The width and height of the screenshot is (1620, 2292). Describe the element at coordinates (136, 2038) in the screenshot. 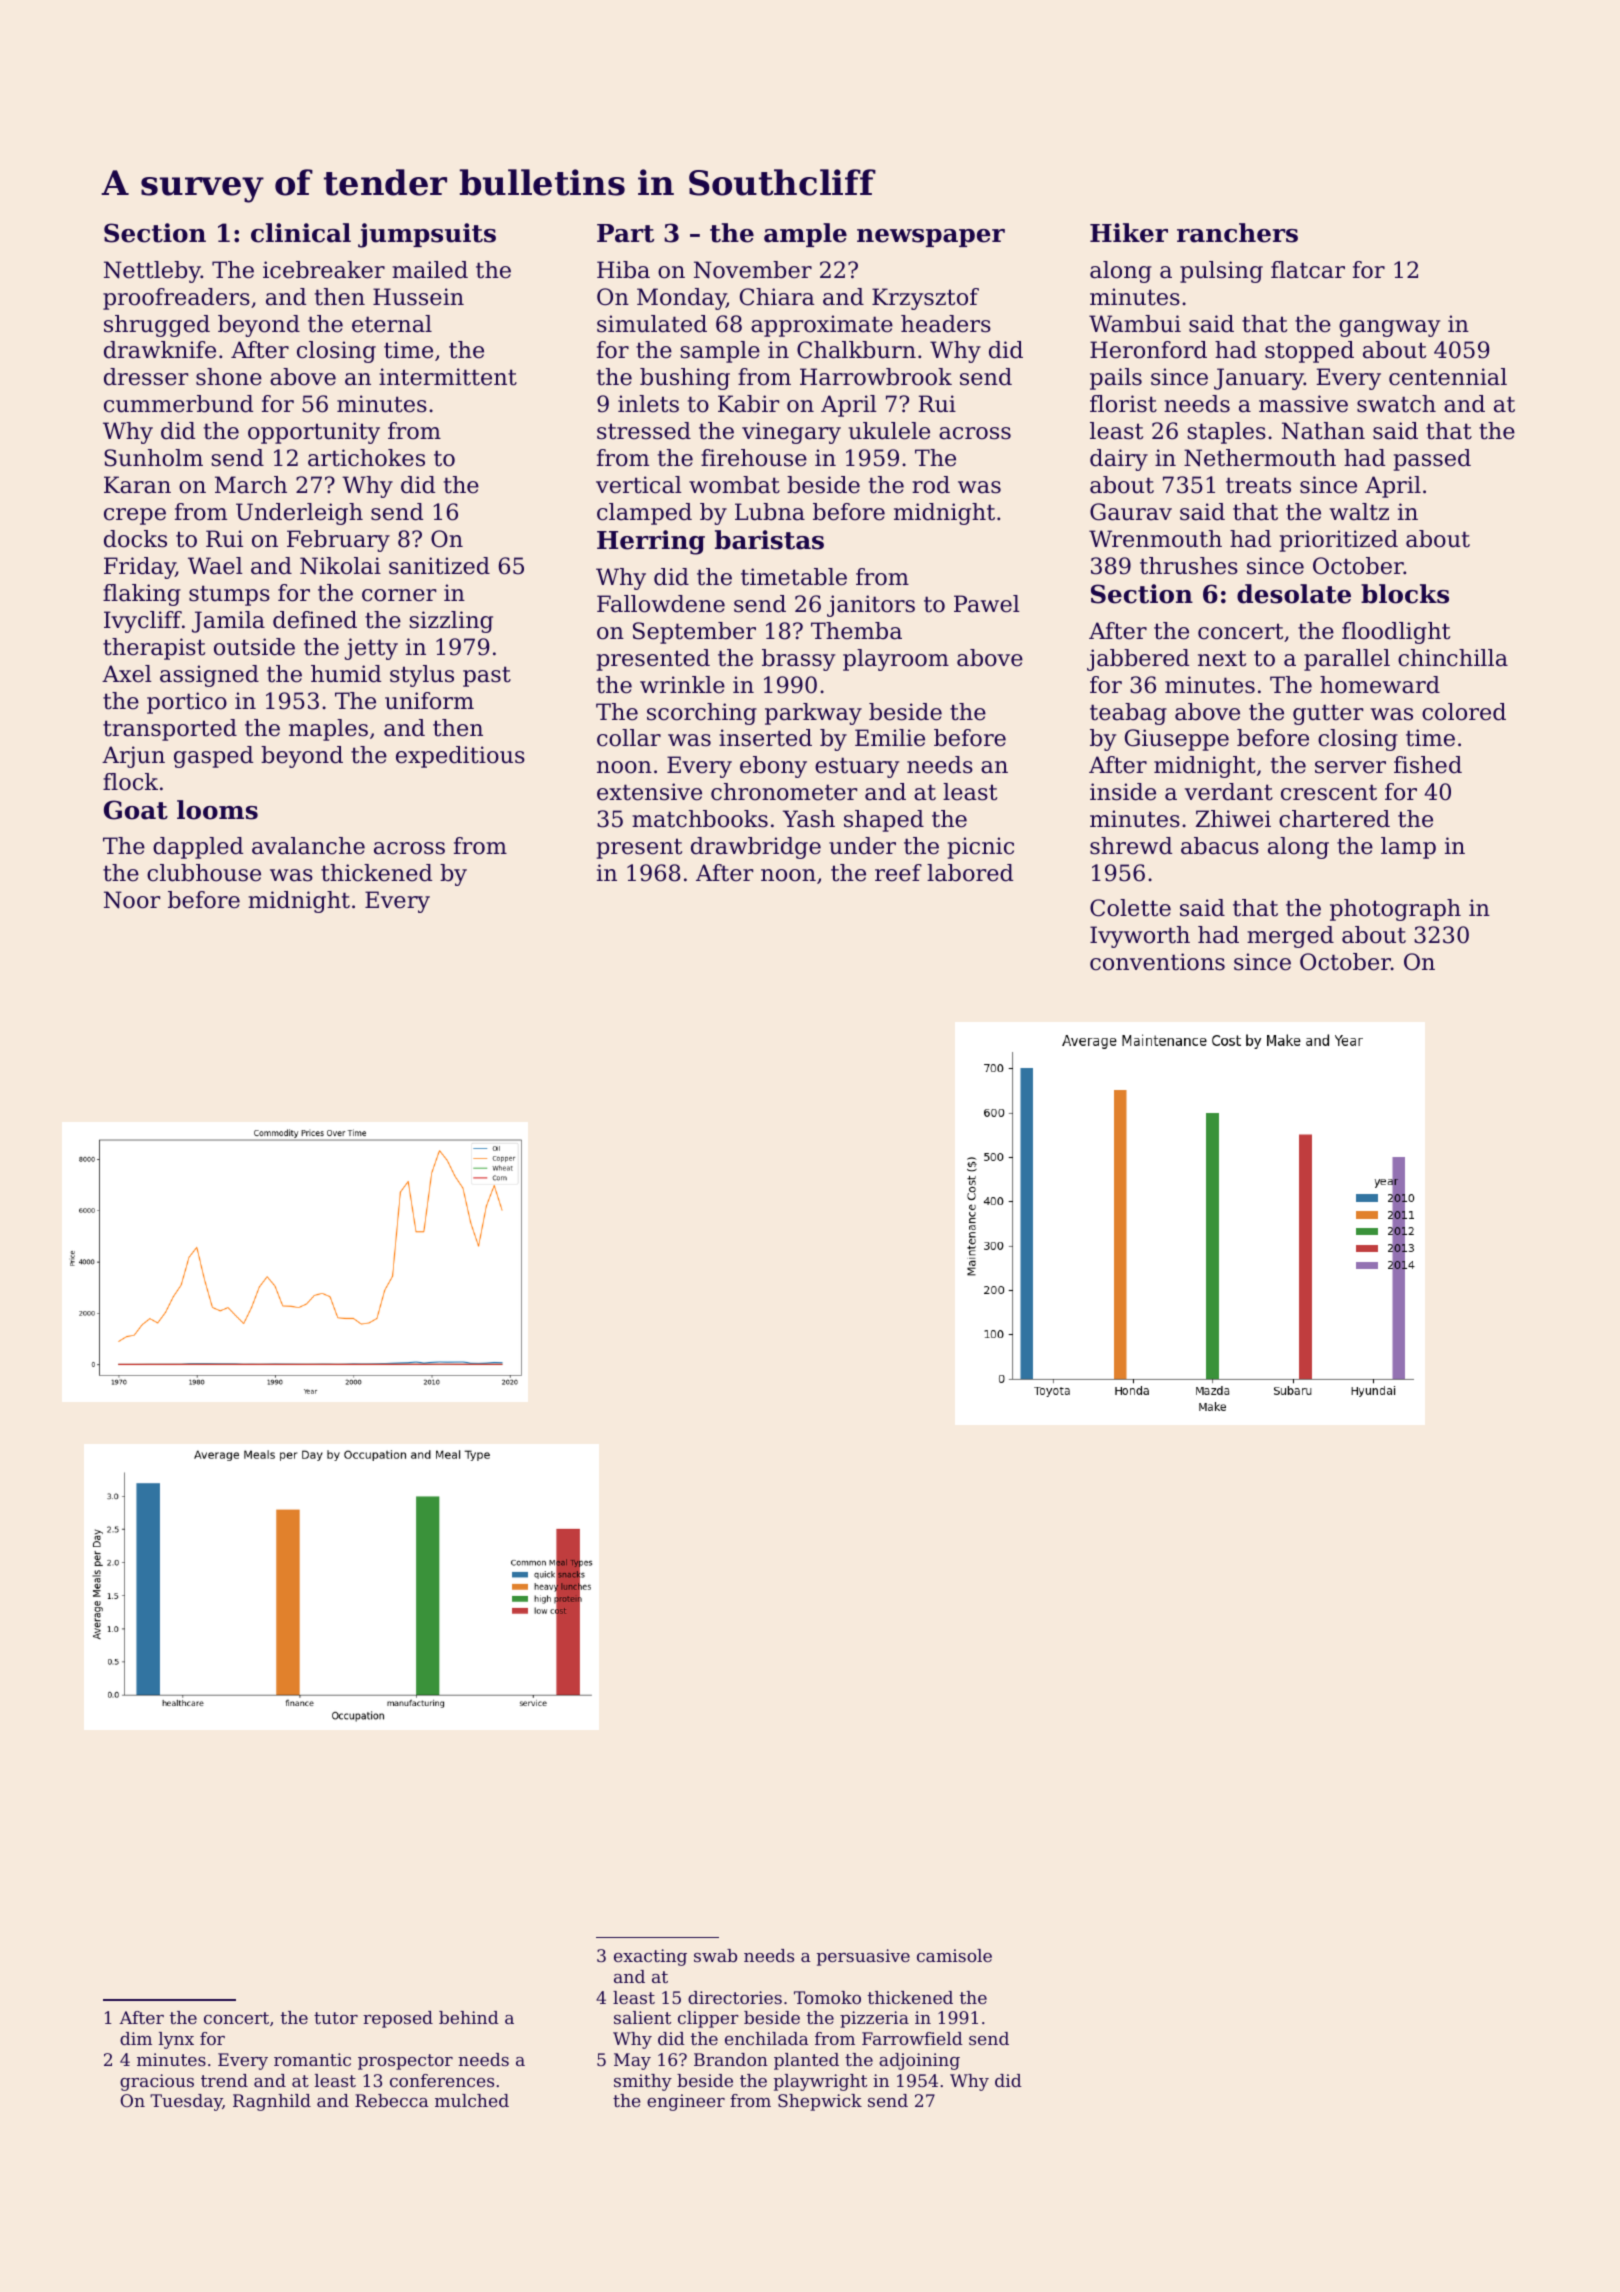

I see `dim` at that location.
